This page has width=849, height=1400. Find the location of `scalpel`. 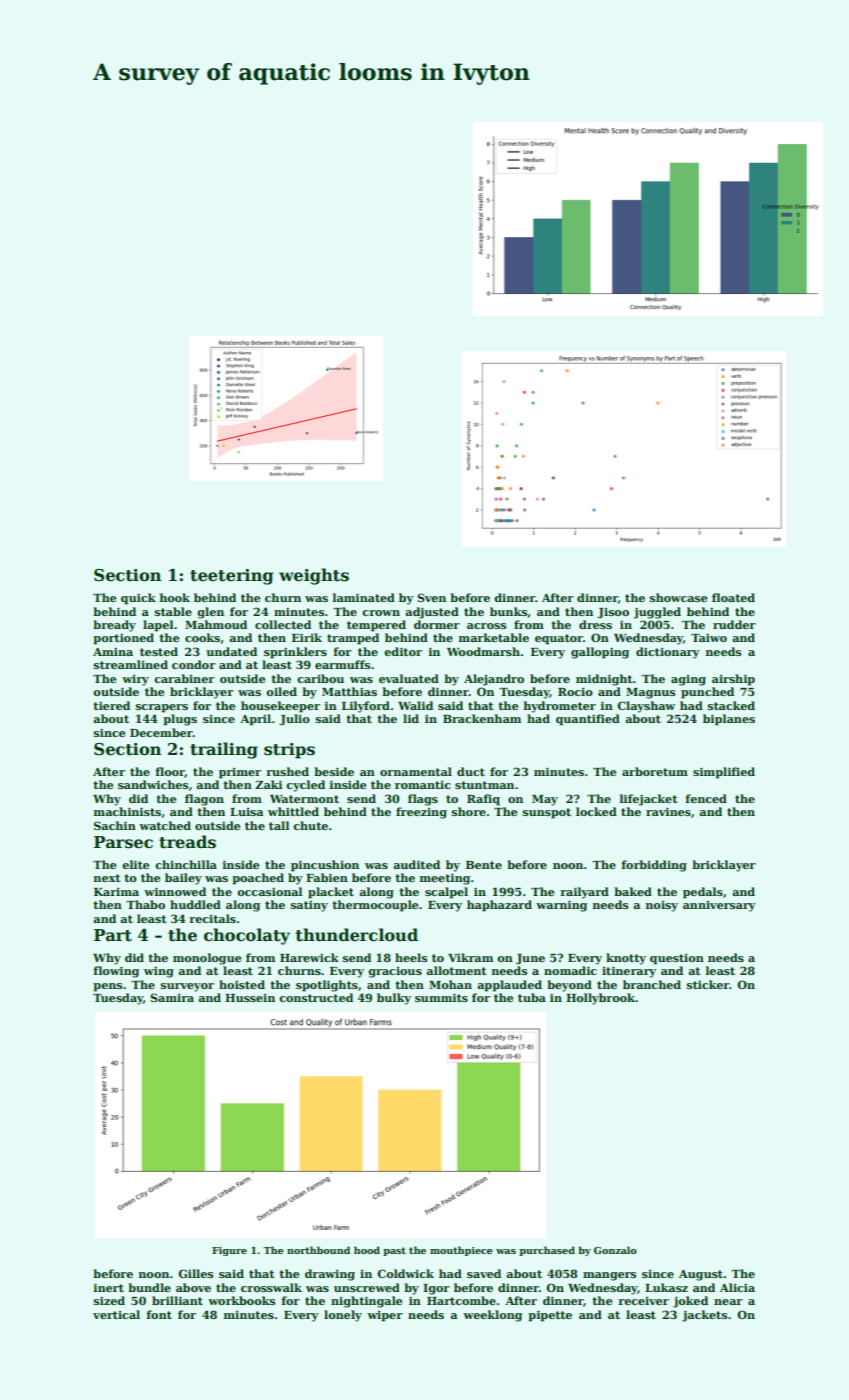

scalpel is located at coordinates (446, 893).
